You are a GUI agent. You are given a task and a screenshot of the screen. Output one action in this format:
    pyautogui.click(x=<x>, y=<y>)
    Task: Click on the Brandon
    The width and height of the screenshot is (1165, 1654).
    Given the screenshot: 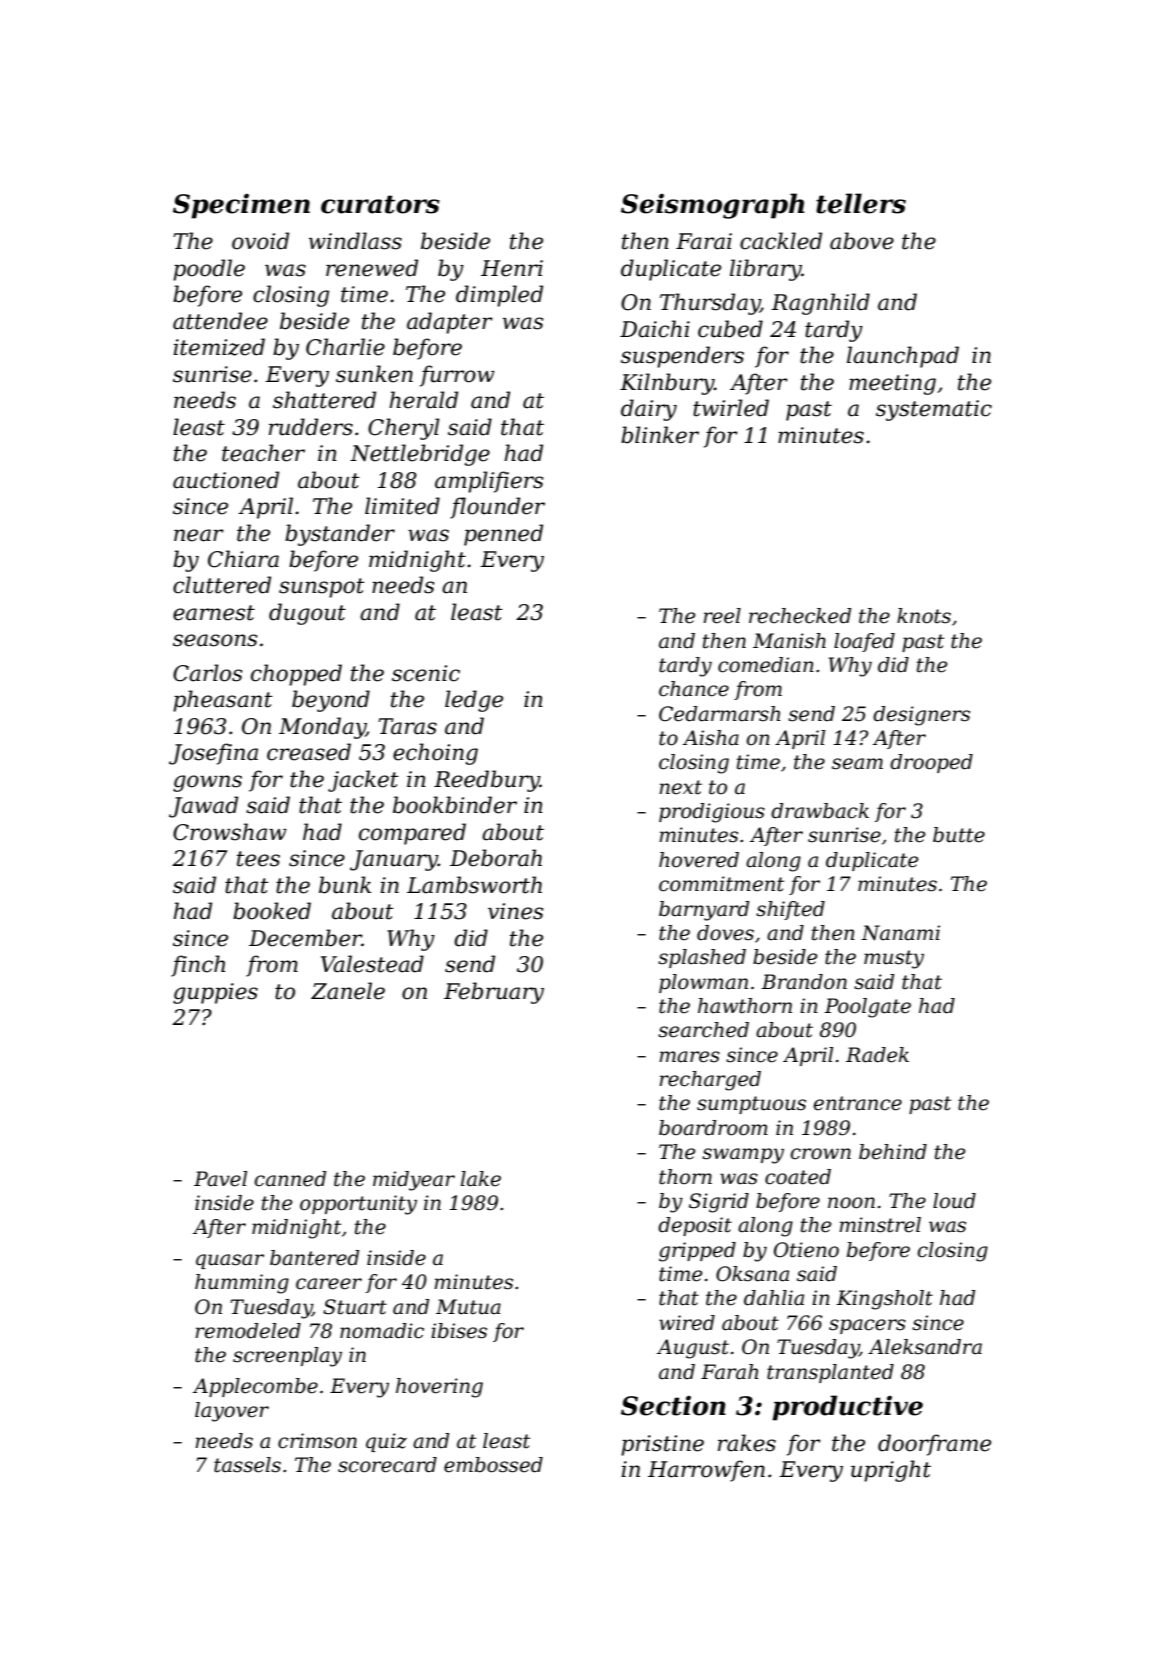 What is the action you would take?
    pyautogui.click(x=804, y=982)
